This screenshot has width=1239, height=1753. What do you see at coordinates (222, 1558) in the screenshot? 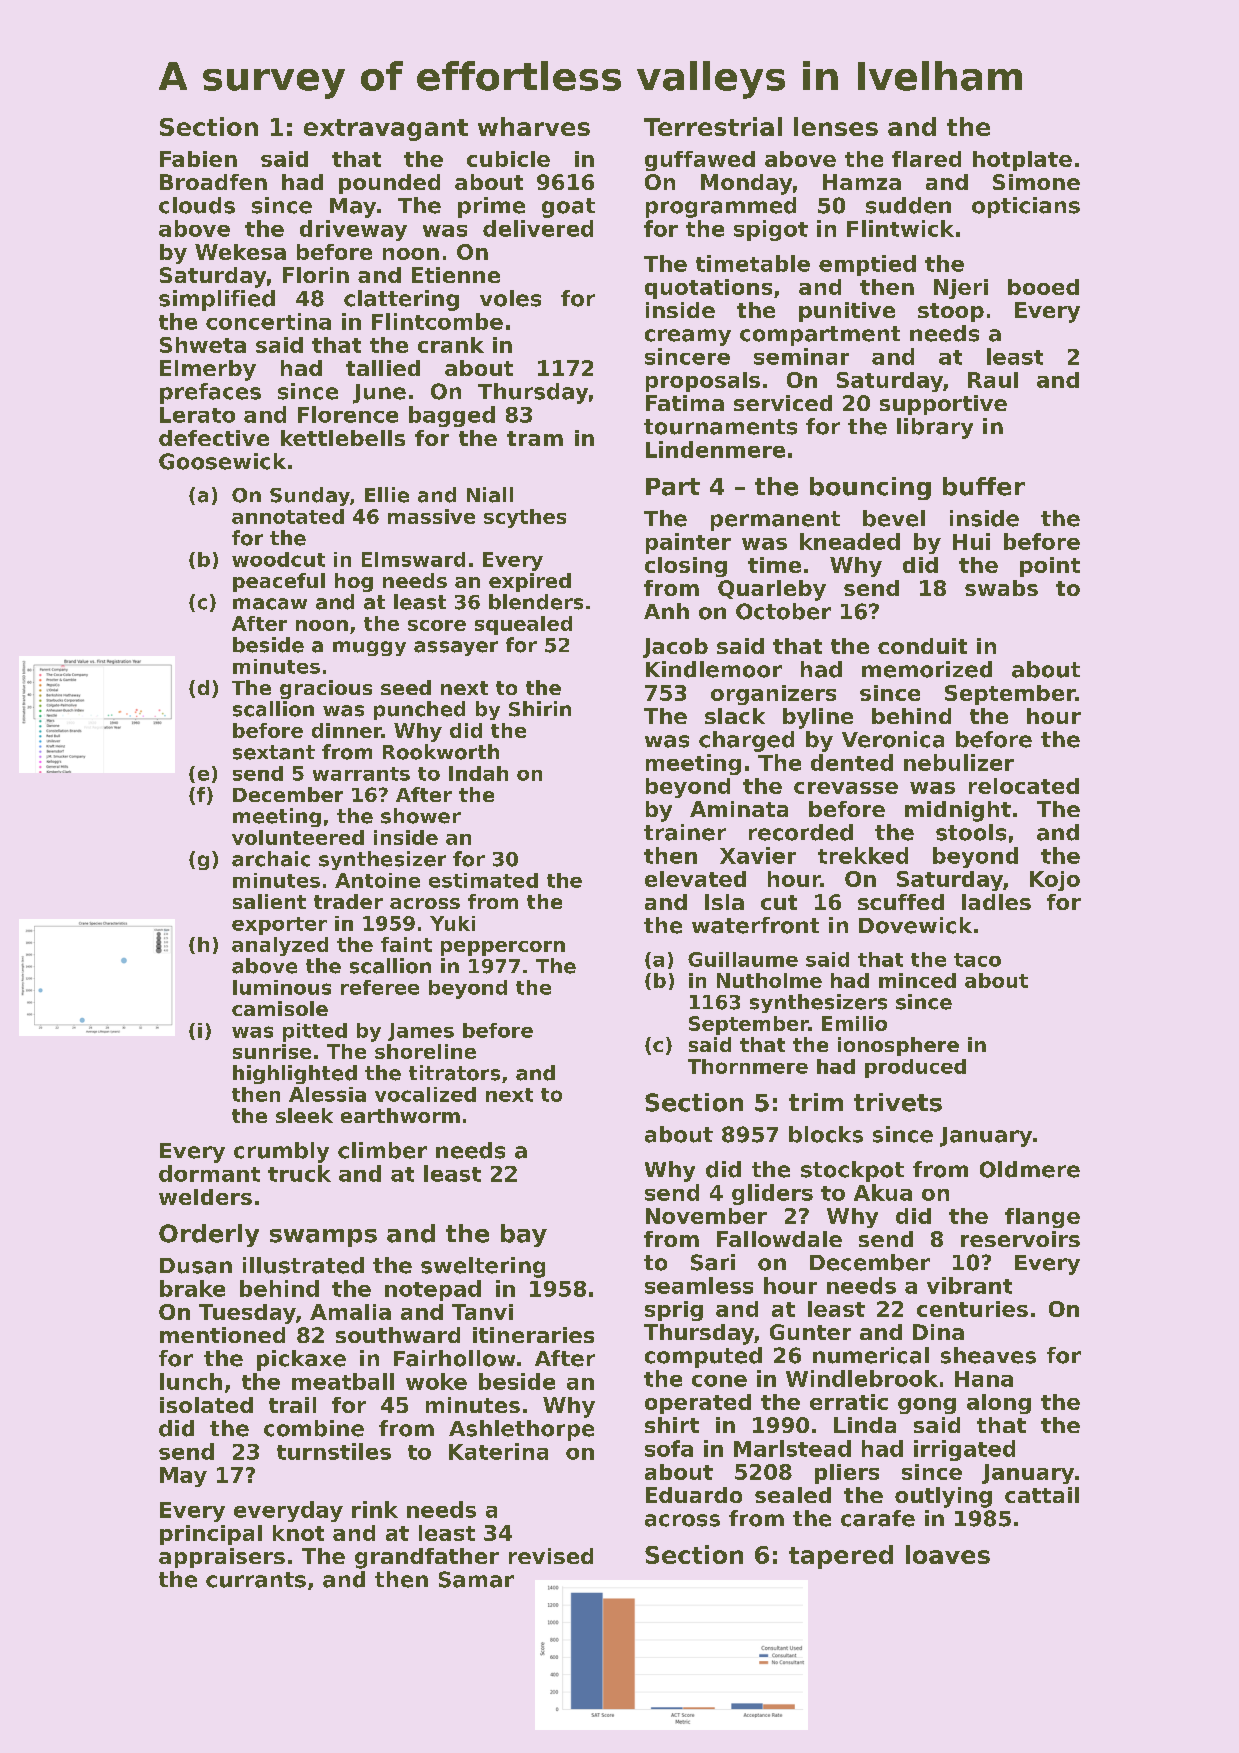
I see `appraisers` at bounding box center [222, 1558].
